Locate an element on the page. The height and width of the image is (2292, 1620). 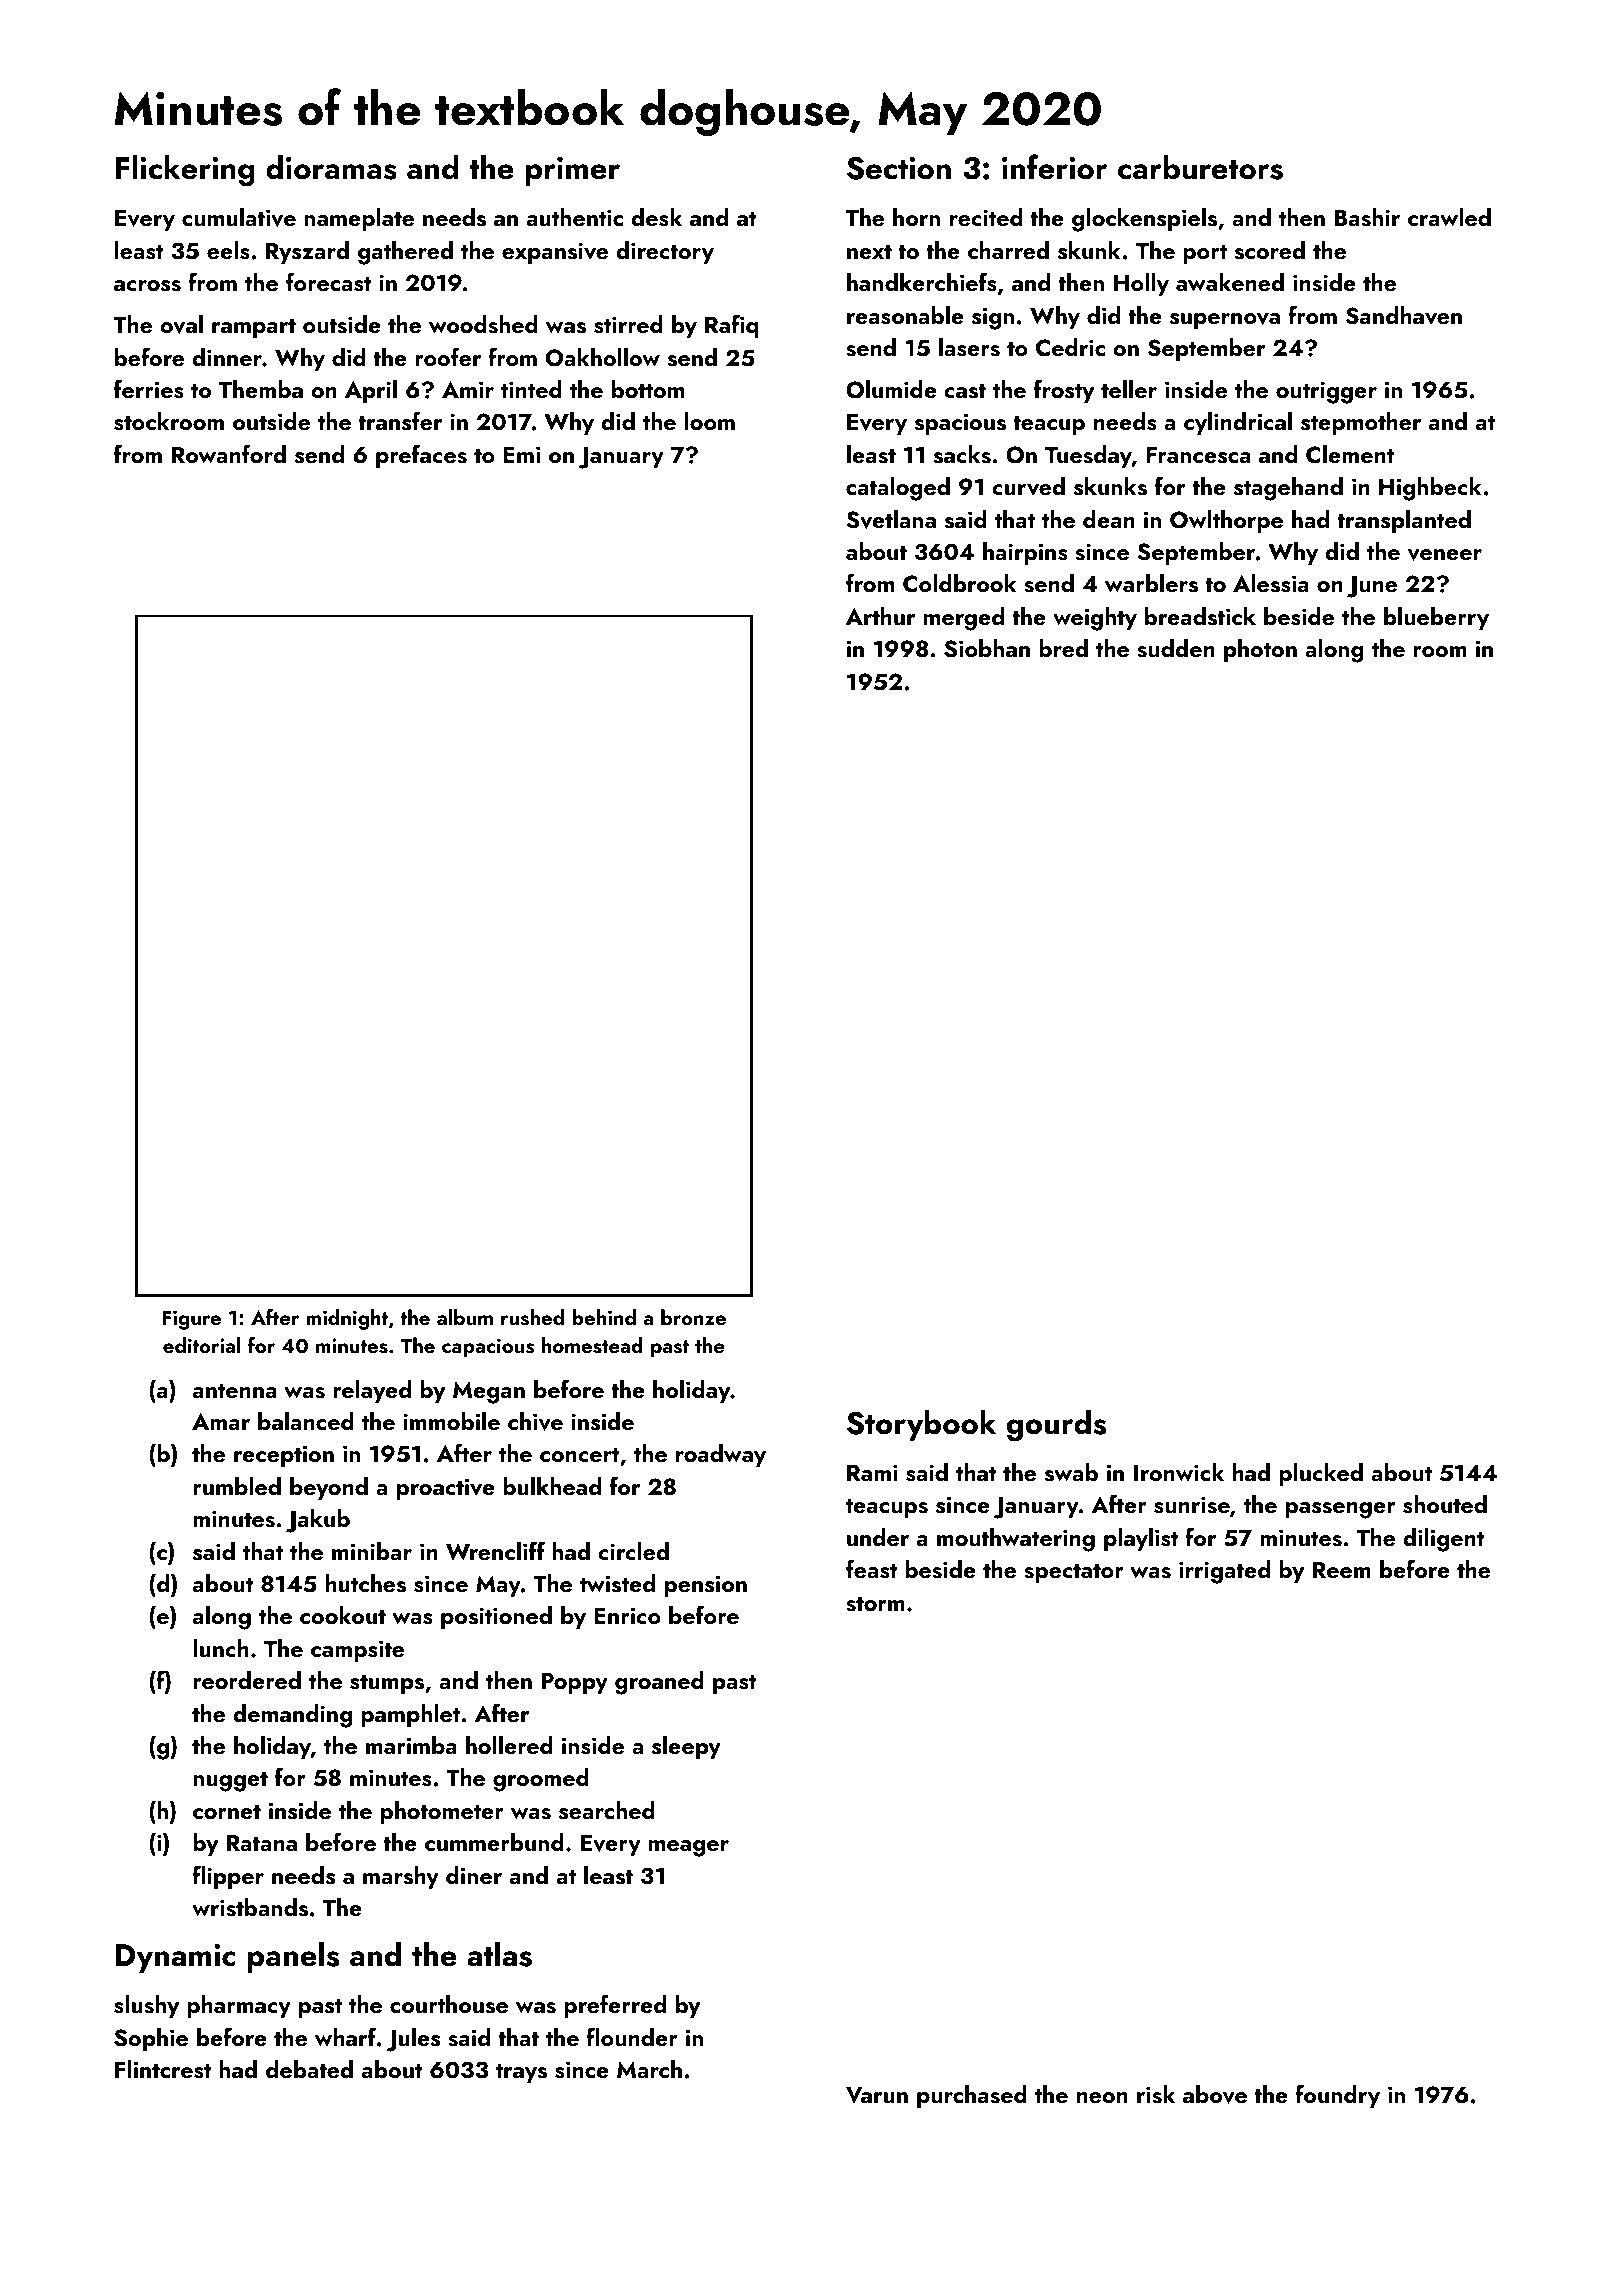
sleepy is located at coordinates (686, 1747).
